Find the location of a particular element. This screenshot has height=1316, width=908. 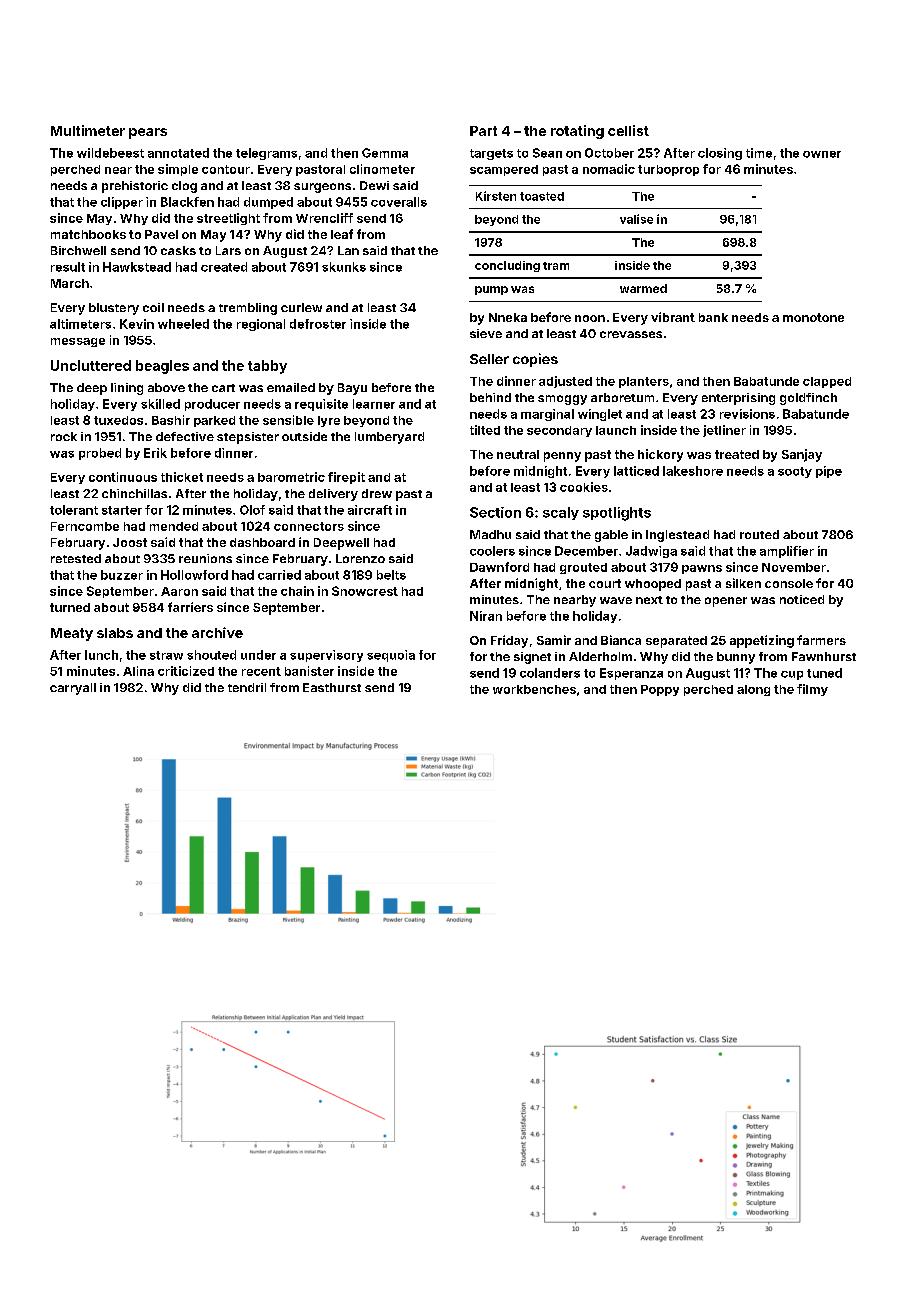

Gemma is located at coordinates (385, 153).
